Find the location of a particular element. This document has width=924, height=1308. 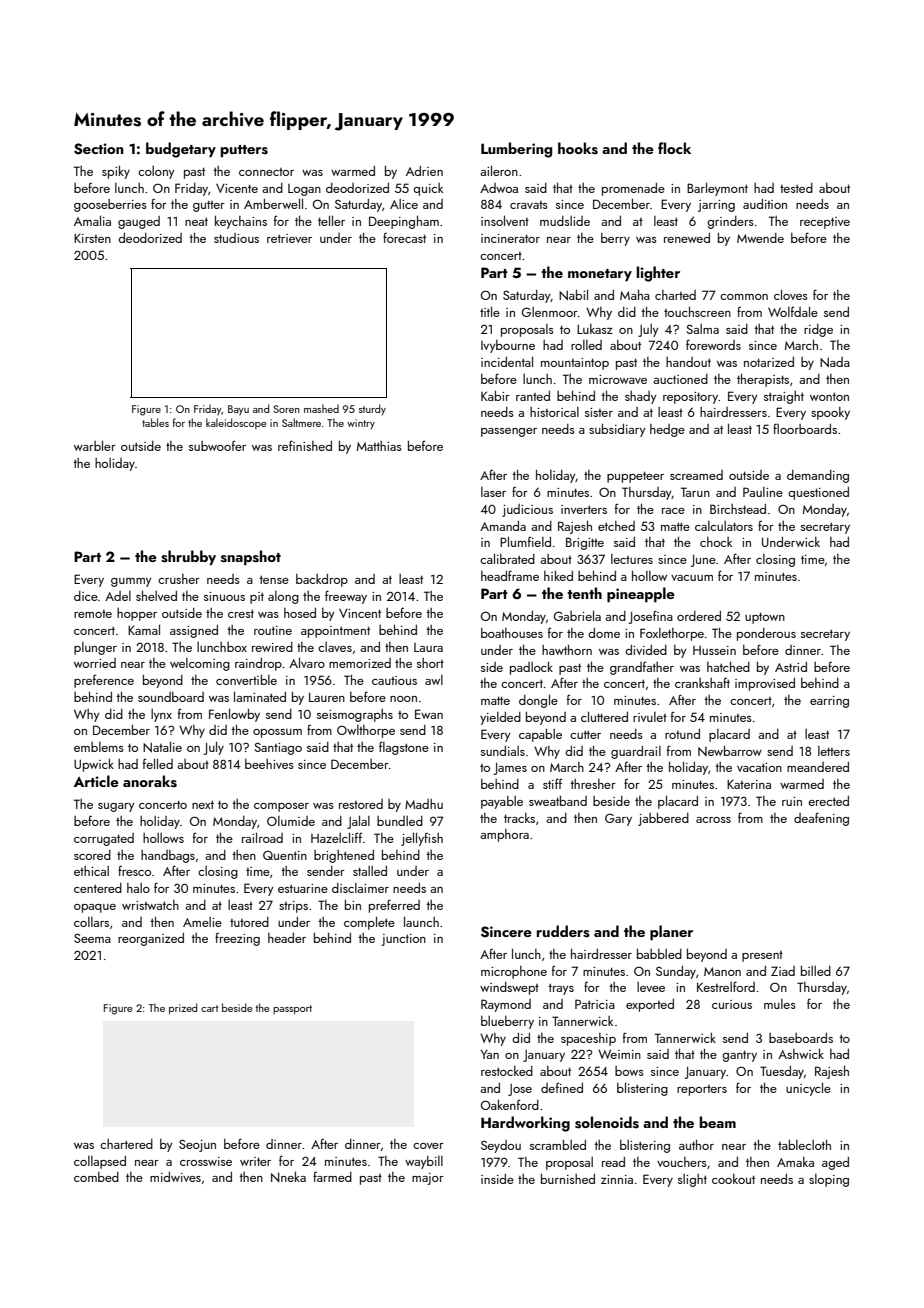

Nneka is located at coordinates (288, 1176).
